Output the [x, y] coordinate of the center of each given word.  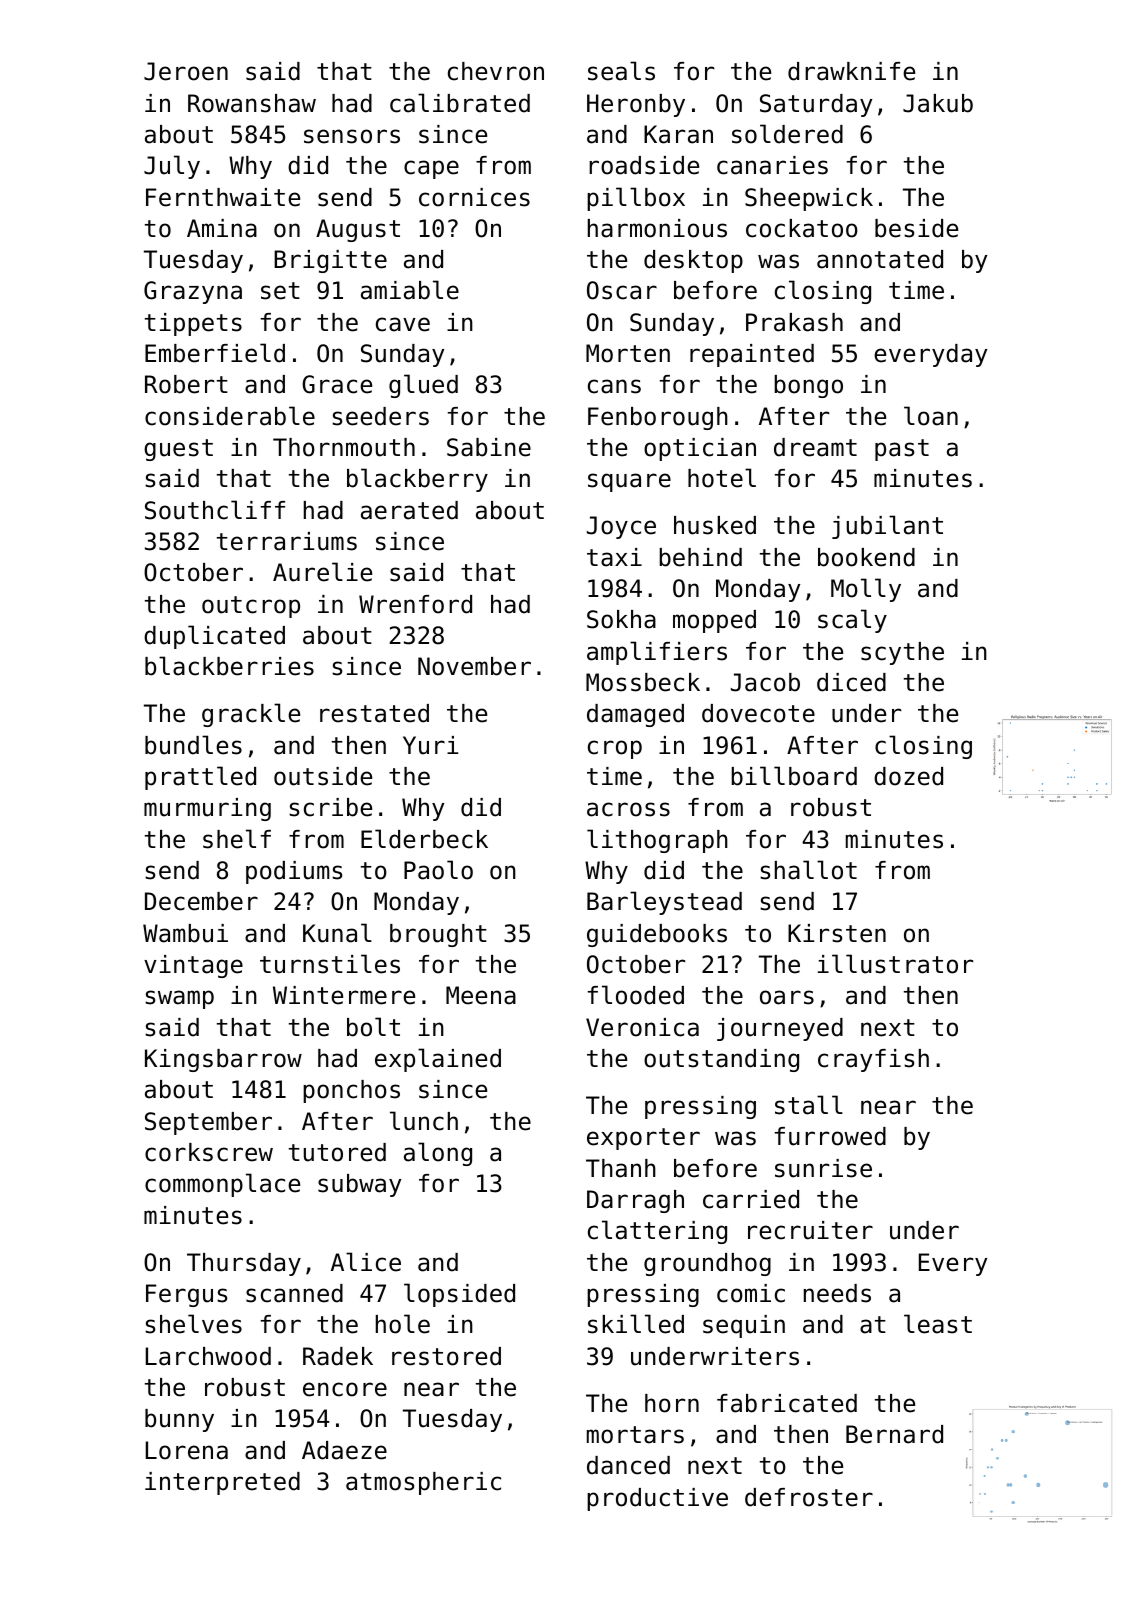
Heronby [636, 105]
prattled [200, 778]
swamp [179, 999]
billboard [794, 776]
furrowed [830, 1136]
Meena [481, 995]
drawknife [851, 71]
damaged [635, 715]
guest [178, 450]
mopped [714, 621]
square [629, 482]
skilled [636, 1324]
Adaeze [344, 1450]
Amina [222, 228]
